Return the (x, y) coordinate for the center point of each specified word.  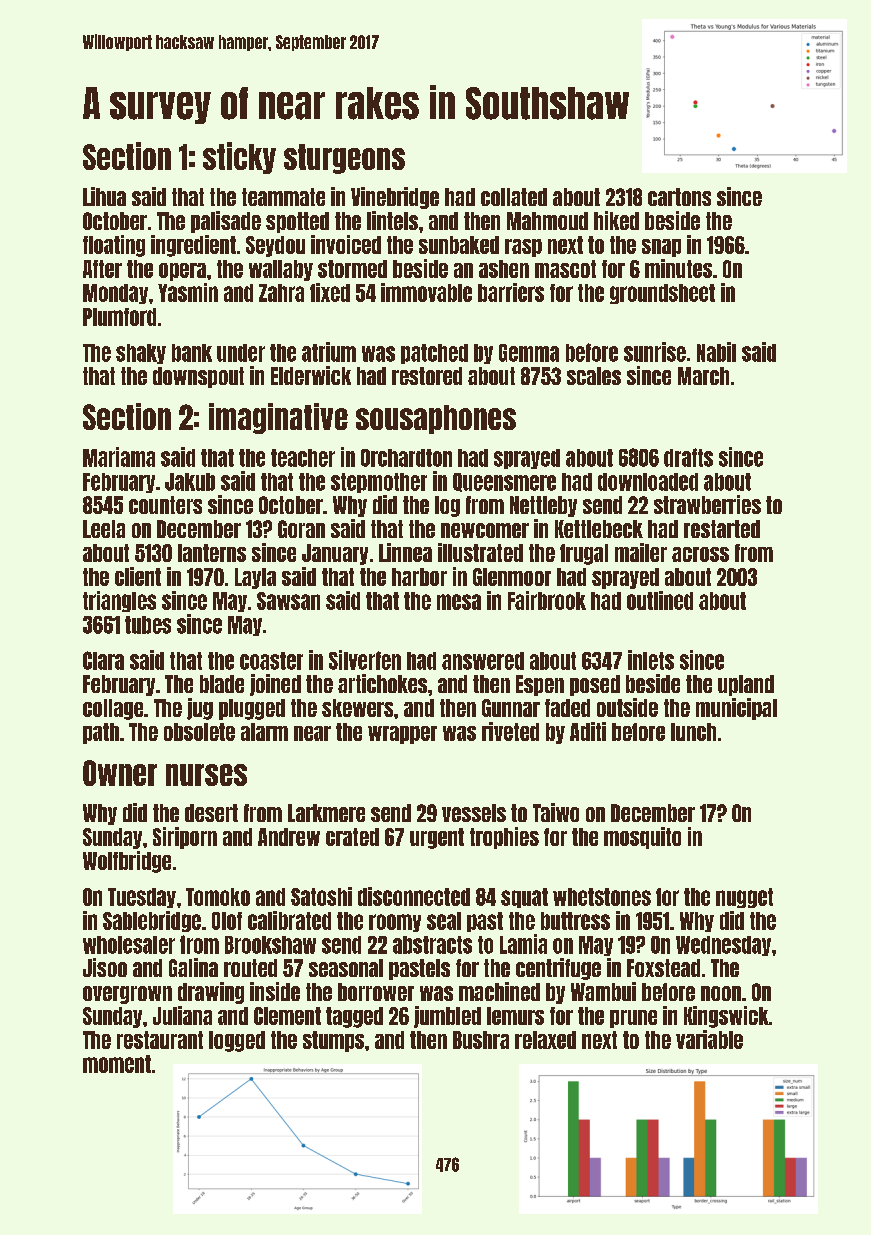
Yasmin (188, 292)
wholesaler (129, 945)
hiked (616, 220)
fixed (330, 292)
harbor (419, 577)
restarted (722, 529)
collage (113, 709)
